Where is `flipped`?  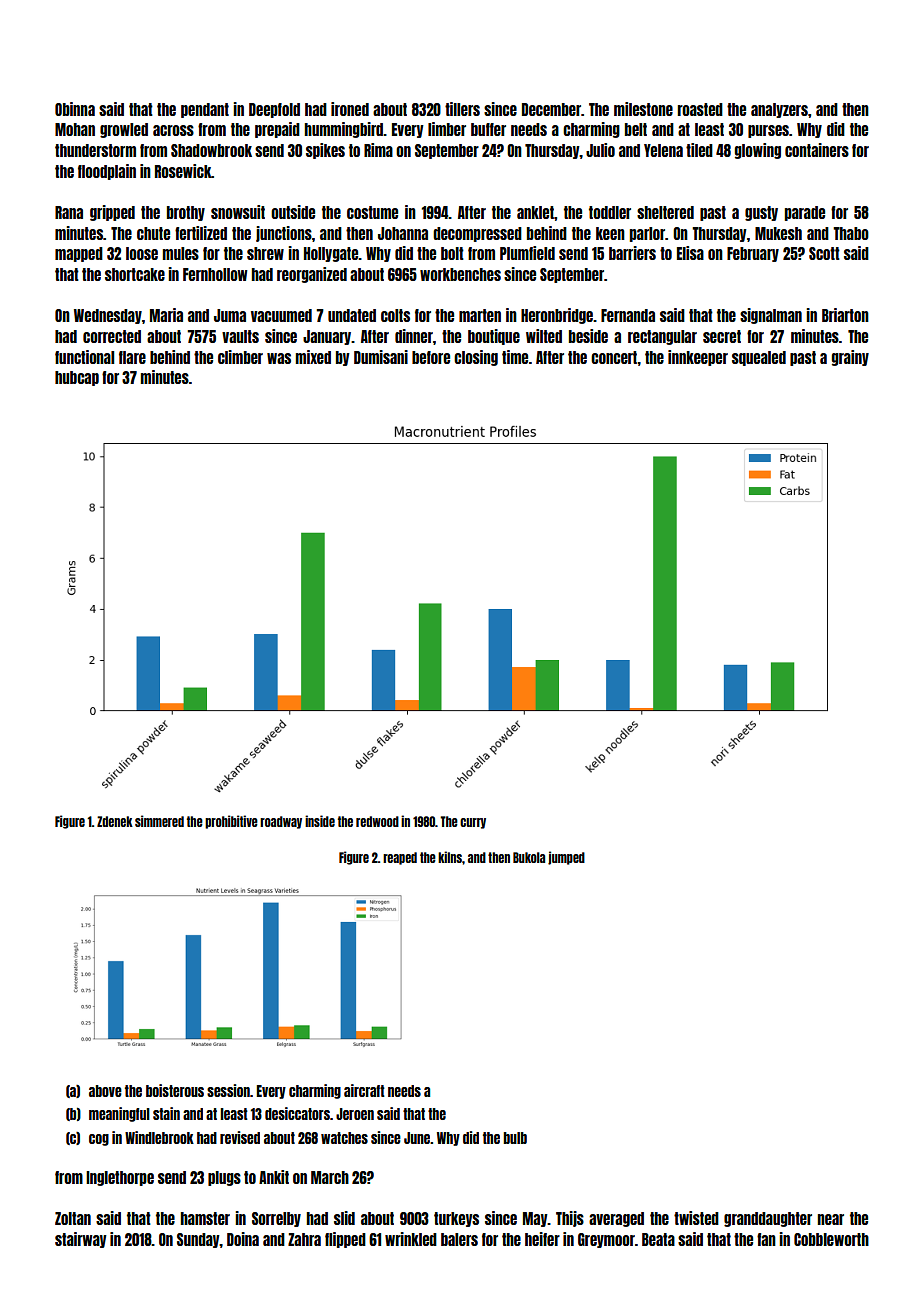 flipped is located at coordinates (345, 1240).
